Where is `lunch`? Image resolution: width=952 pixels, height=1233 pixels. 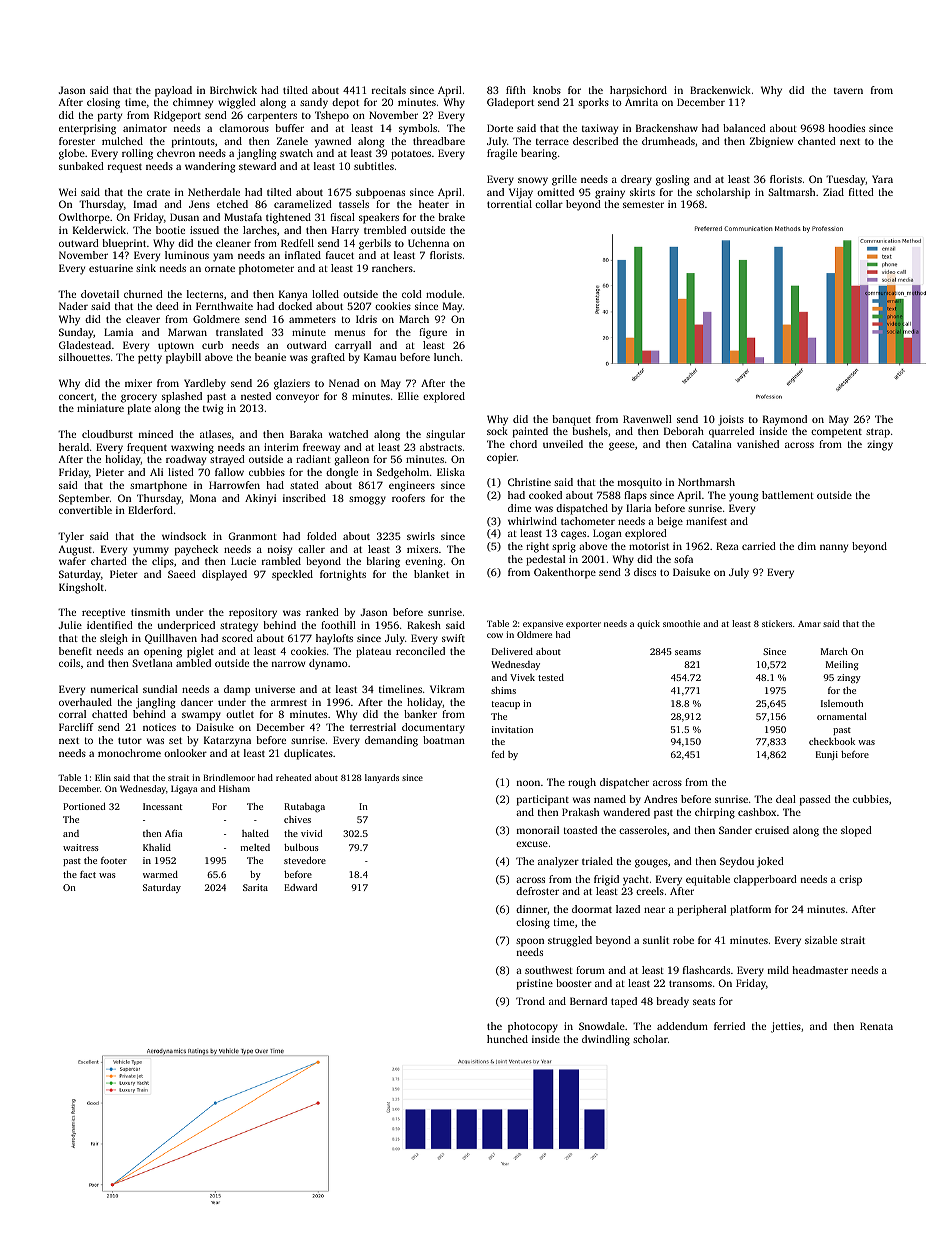 lunch is located at coordinates (447, 357).
